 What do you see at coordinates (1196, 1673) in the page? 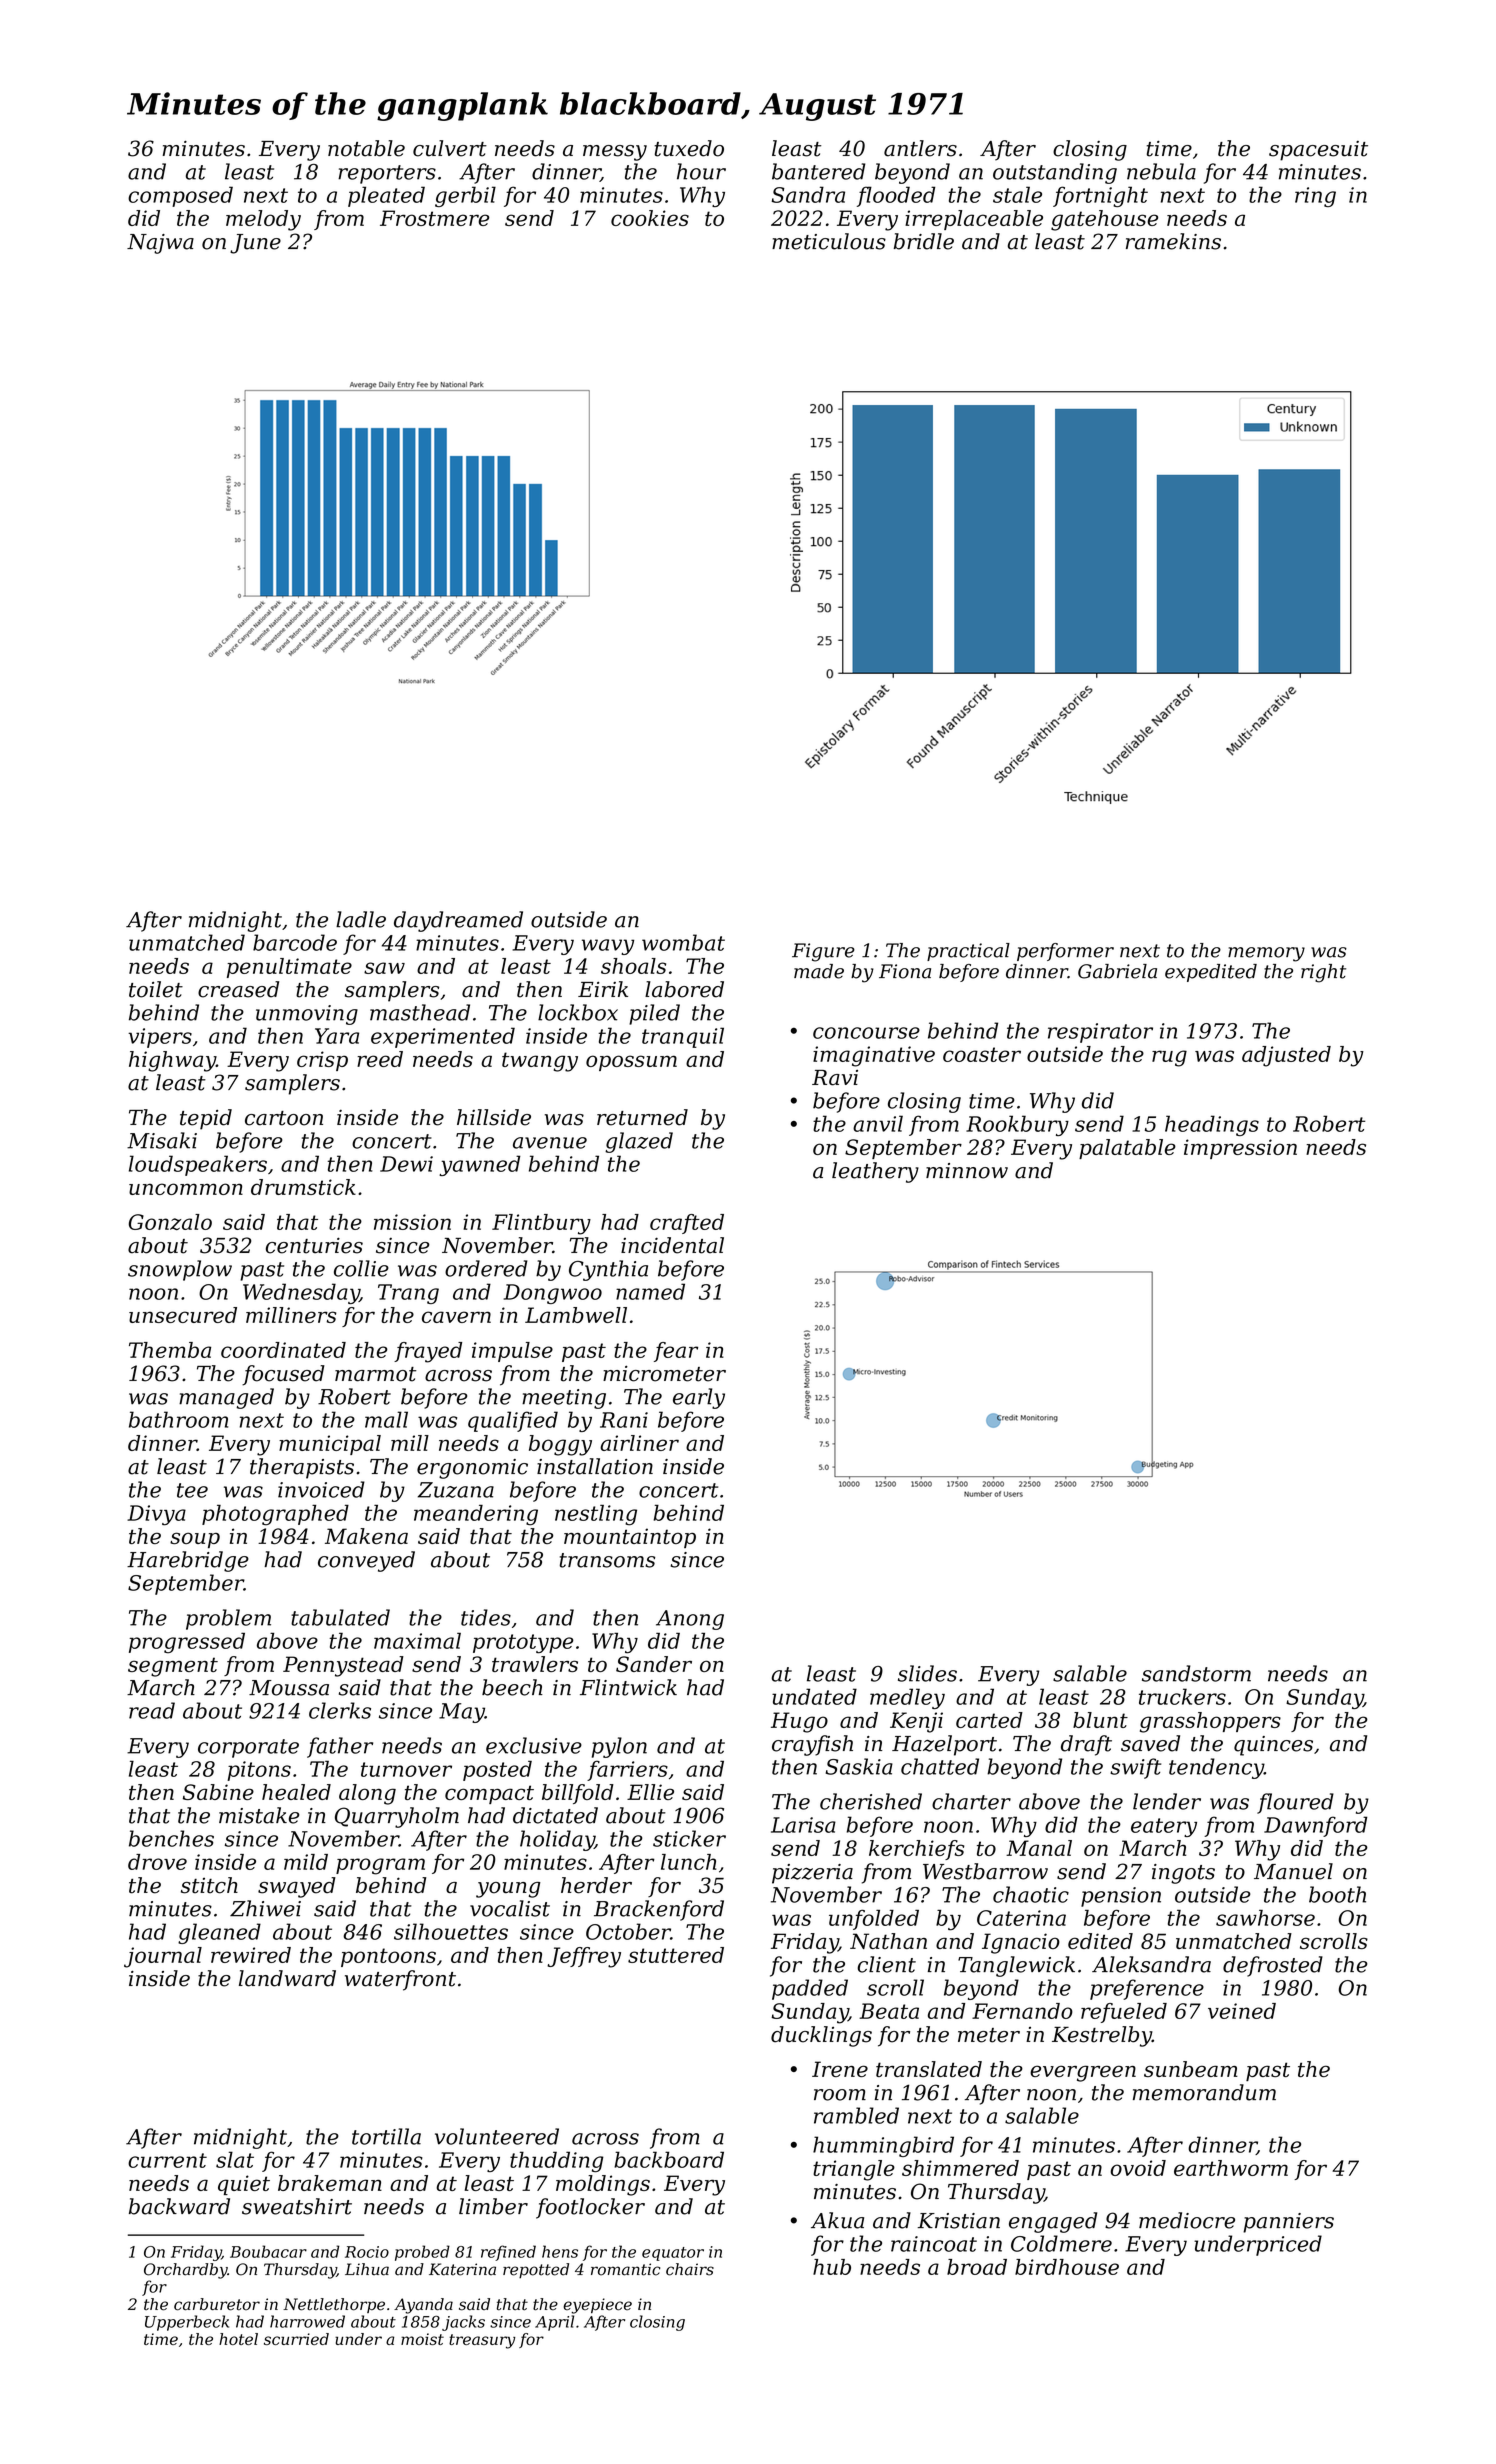
I see `sandstorm` at bounding box center [1196, 1673].
